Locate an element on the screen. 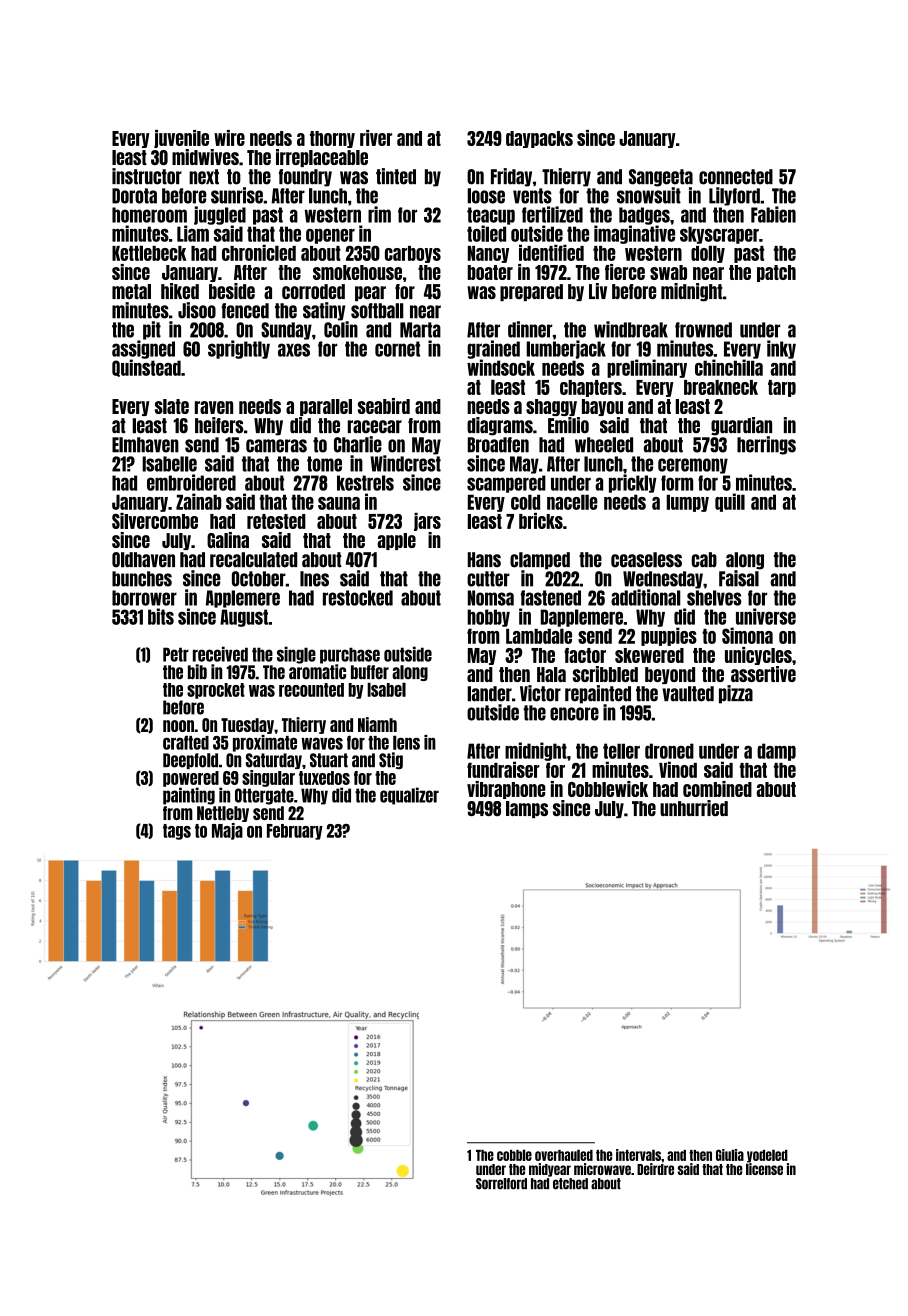  Sorrelford is located at coordinates (501, 1184).
